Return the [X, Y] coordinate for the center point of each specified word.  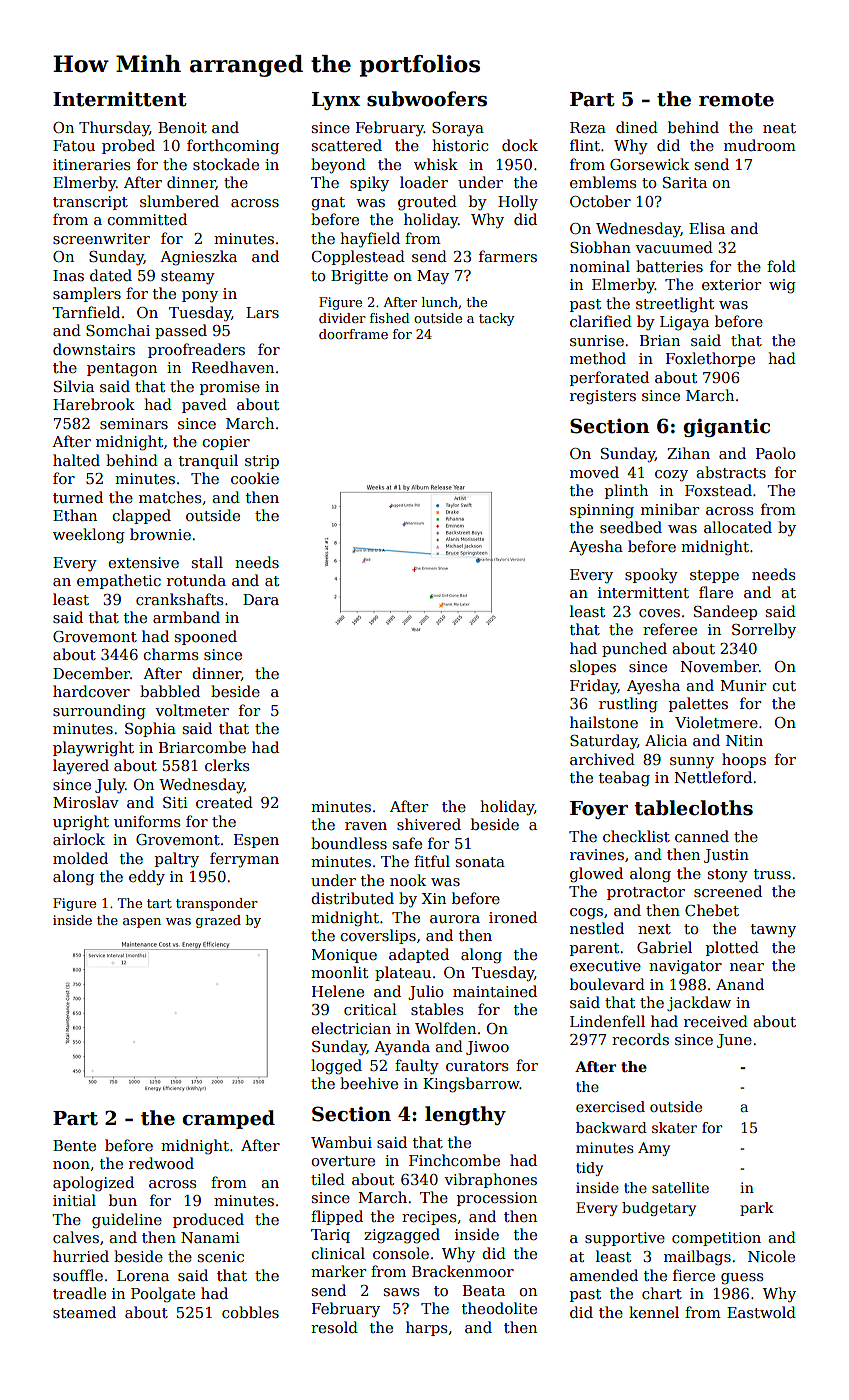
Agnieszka [198, 258]
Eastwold [761, 1312]
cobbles [250, 1312]
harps [427, 1328]
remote [736, 100]
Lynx [336, 101]
